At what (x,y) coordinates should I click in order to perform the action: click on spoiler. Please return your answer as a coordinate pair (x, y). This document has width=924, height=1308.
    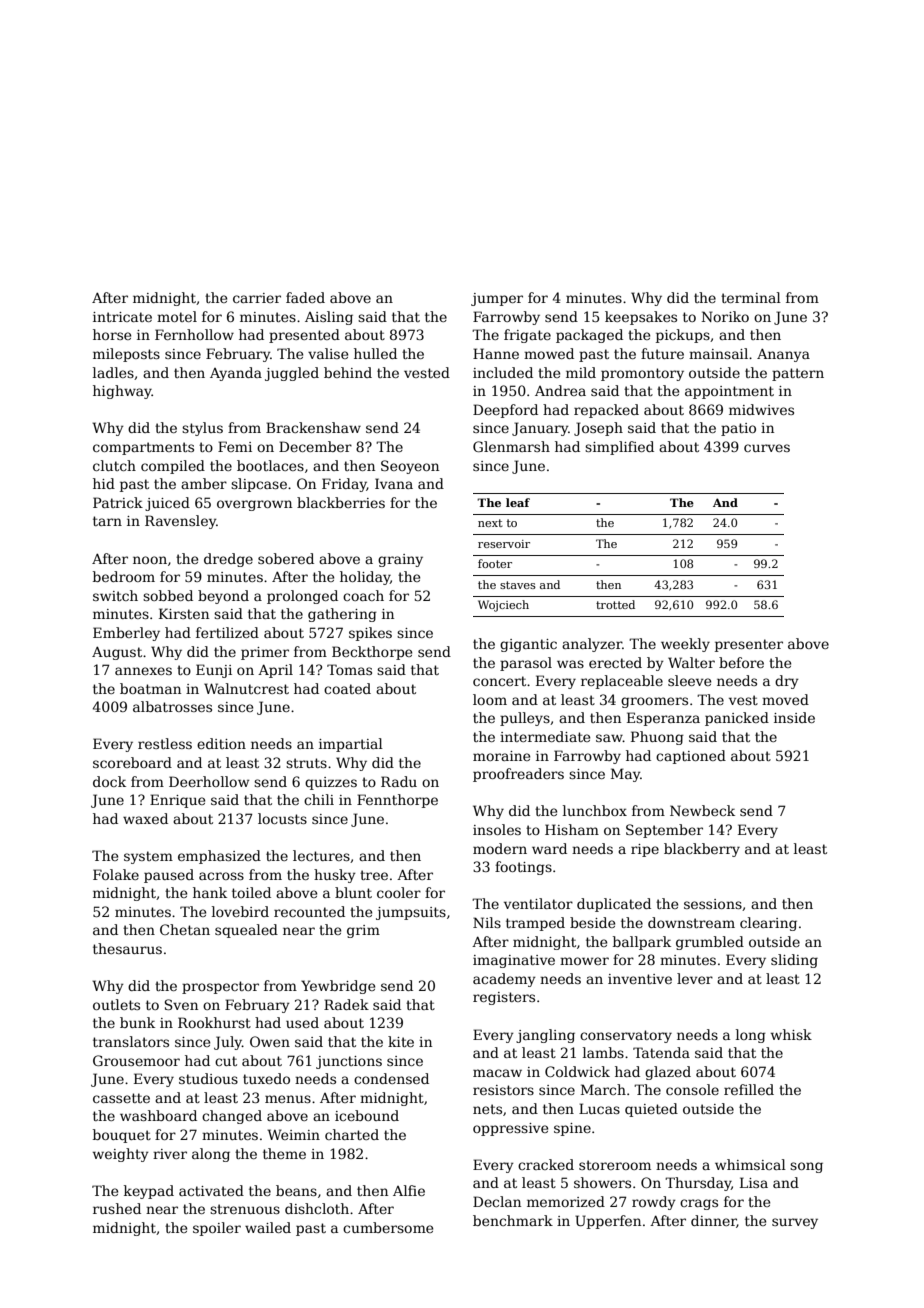
    Looking at the image, I should click on (217, 1229).
